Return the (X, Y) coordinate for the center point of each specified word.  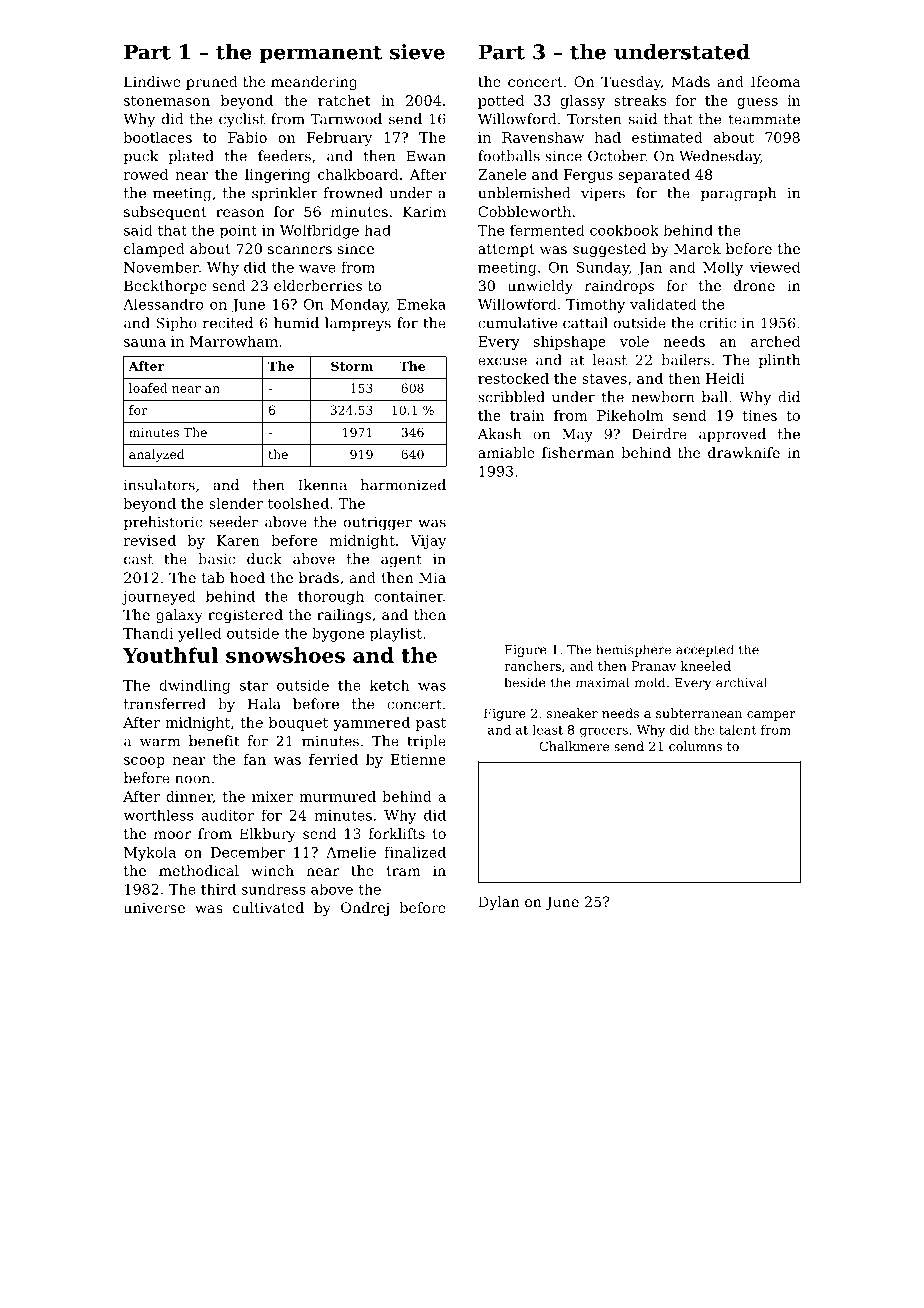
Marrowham (234, 341)
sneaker (572, 713)
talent (737, 730)
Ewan (426, 156)
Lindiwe (152, 81)
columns (695, 746)
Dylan (499, 903)
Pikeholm (630, 415)
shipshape (570, 343)
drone (754, 285)
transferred (165, 704)
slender (236, 503)
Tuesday (631, 83)
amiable (506, 452)
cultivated (268, 907)
